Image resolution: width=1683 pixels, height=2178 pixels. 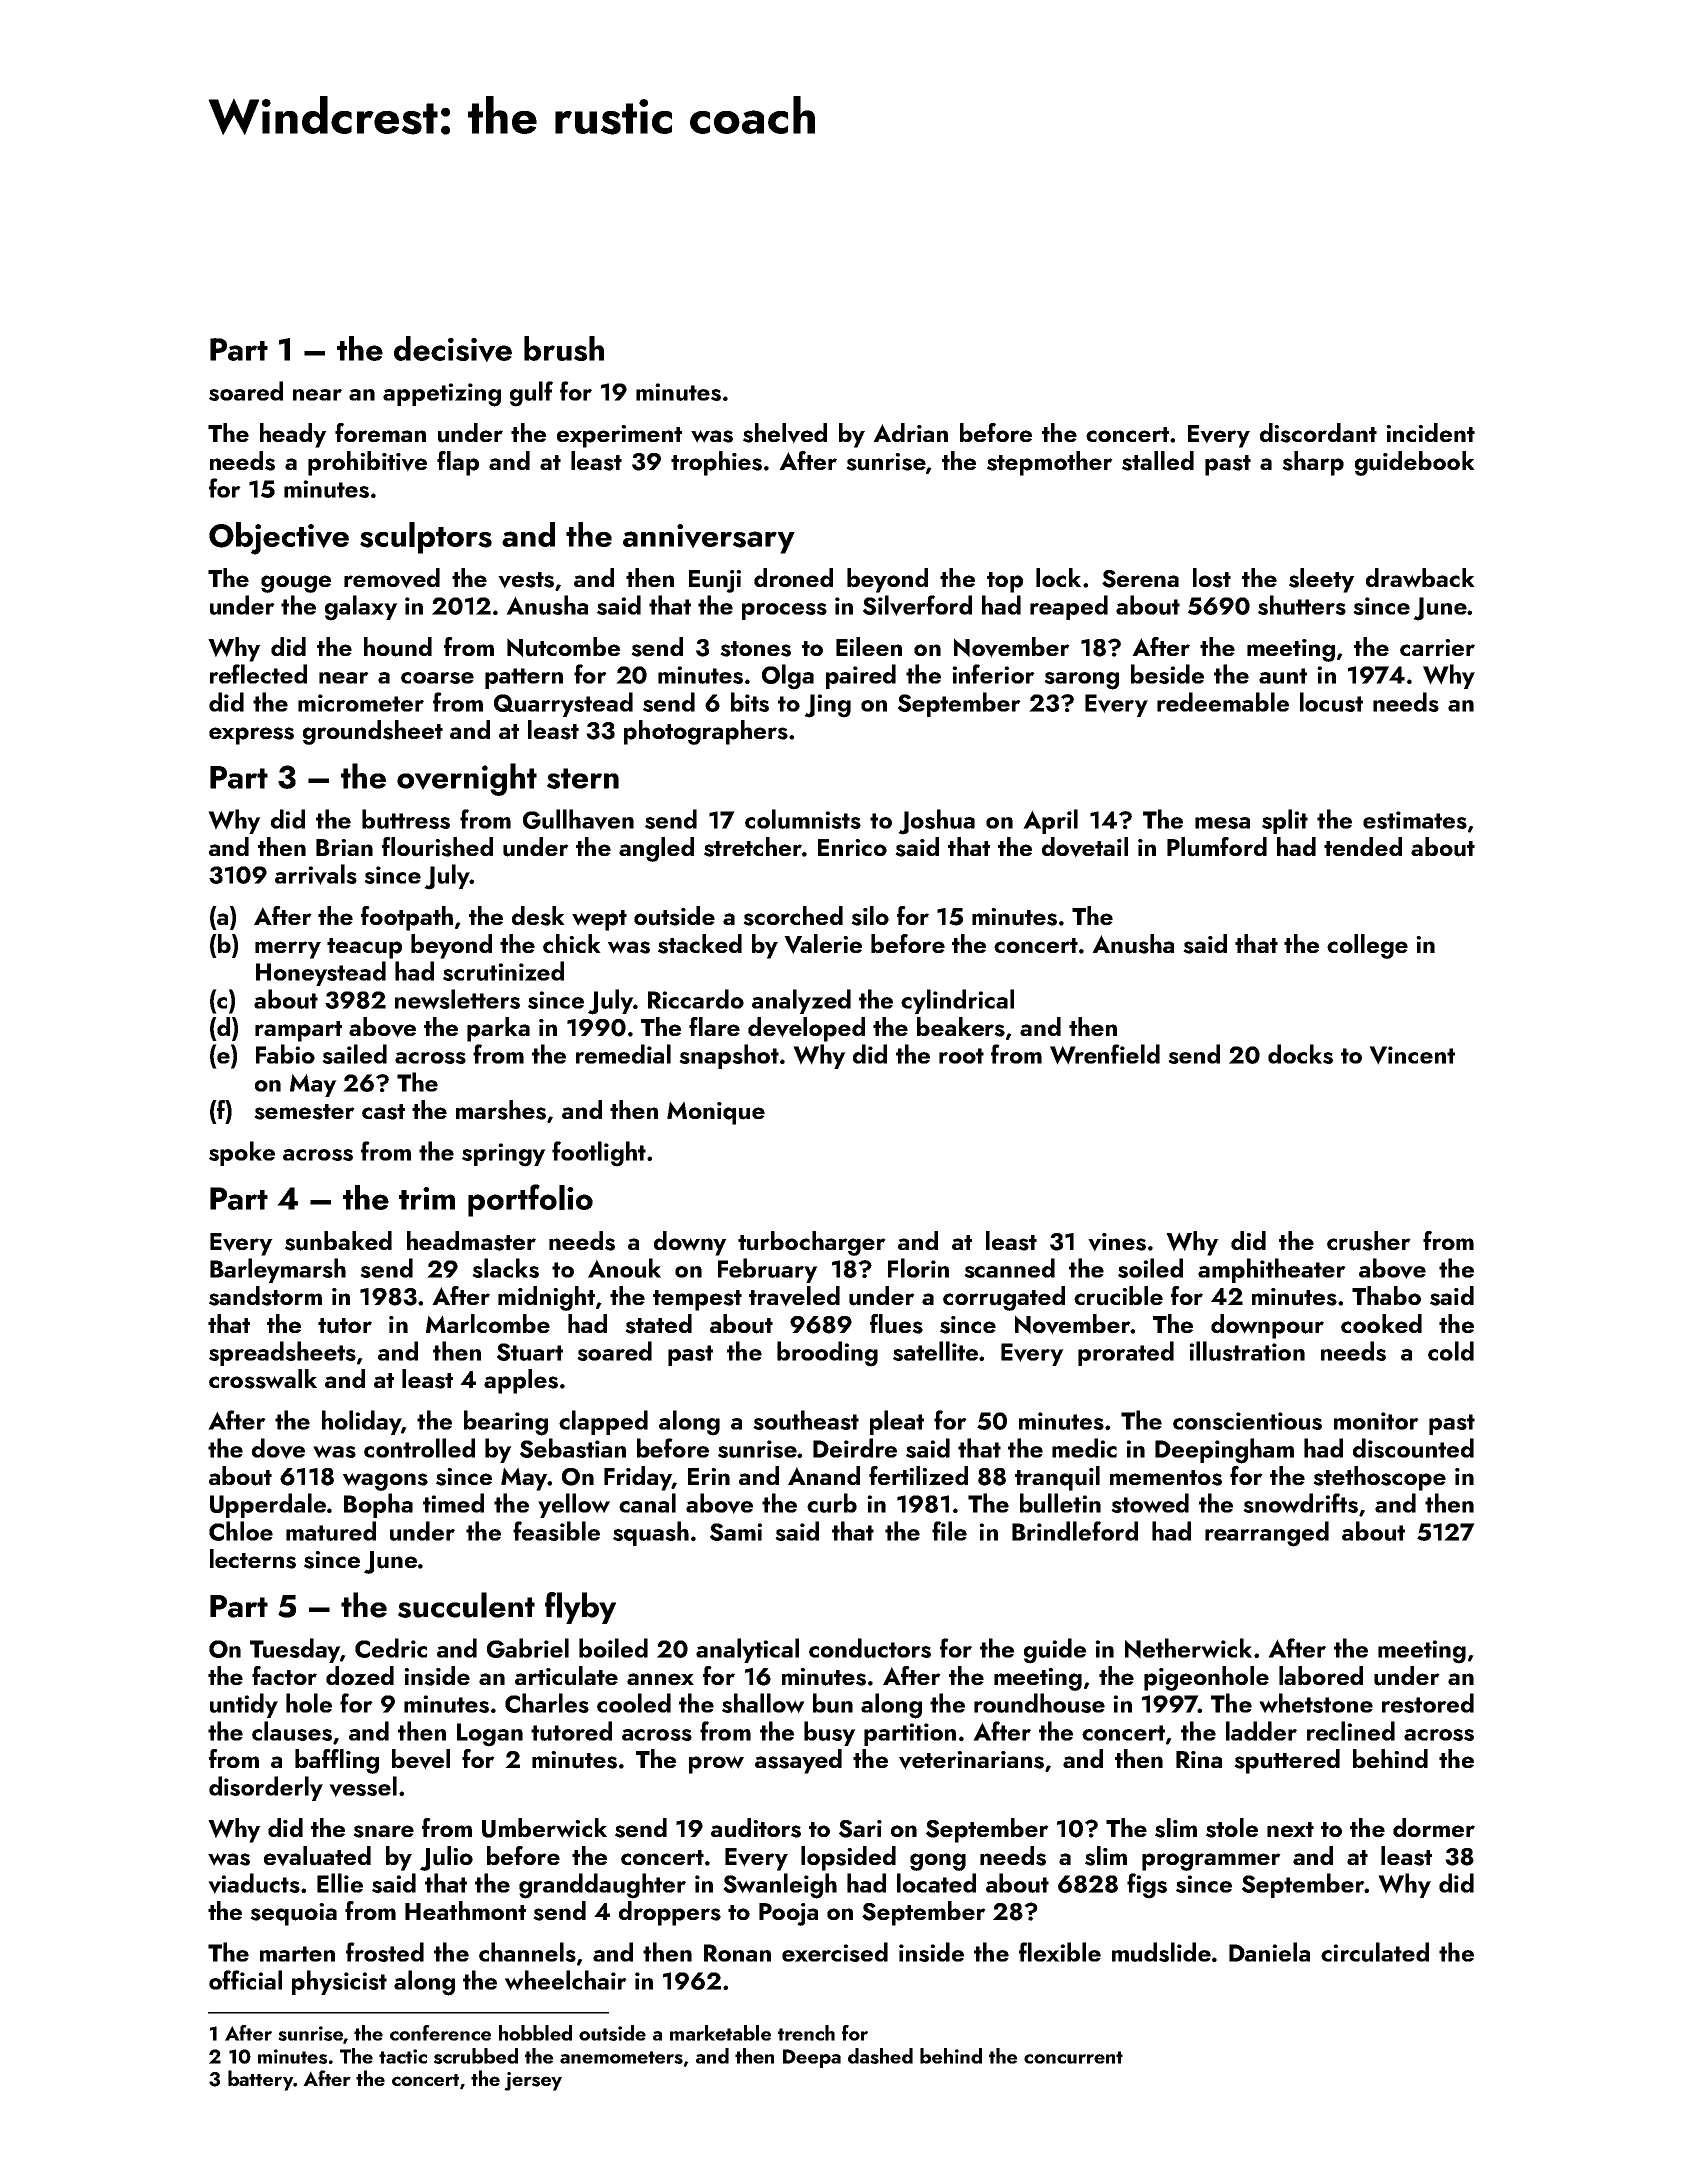 What do you see at coordinates (1420, 578) in the document?
I see `drawback` at bounding box center [1420, 578].
